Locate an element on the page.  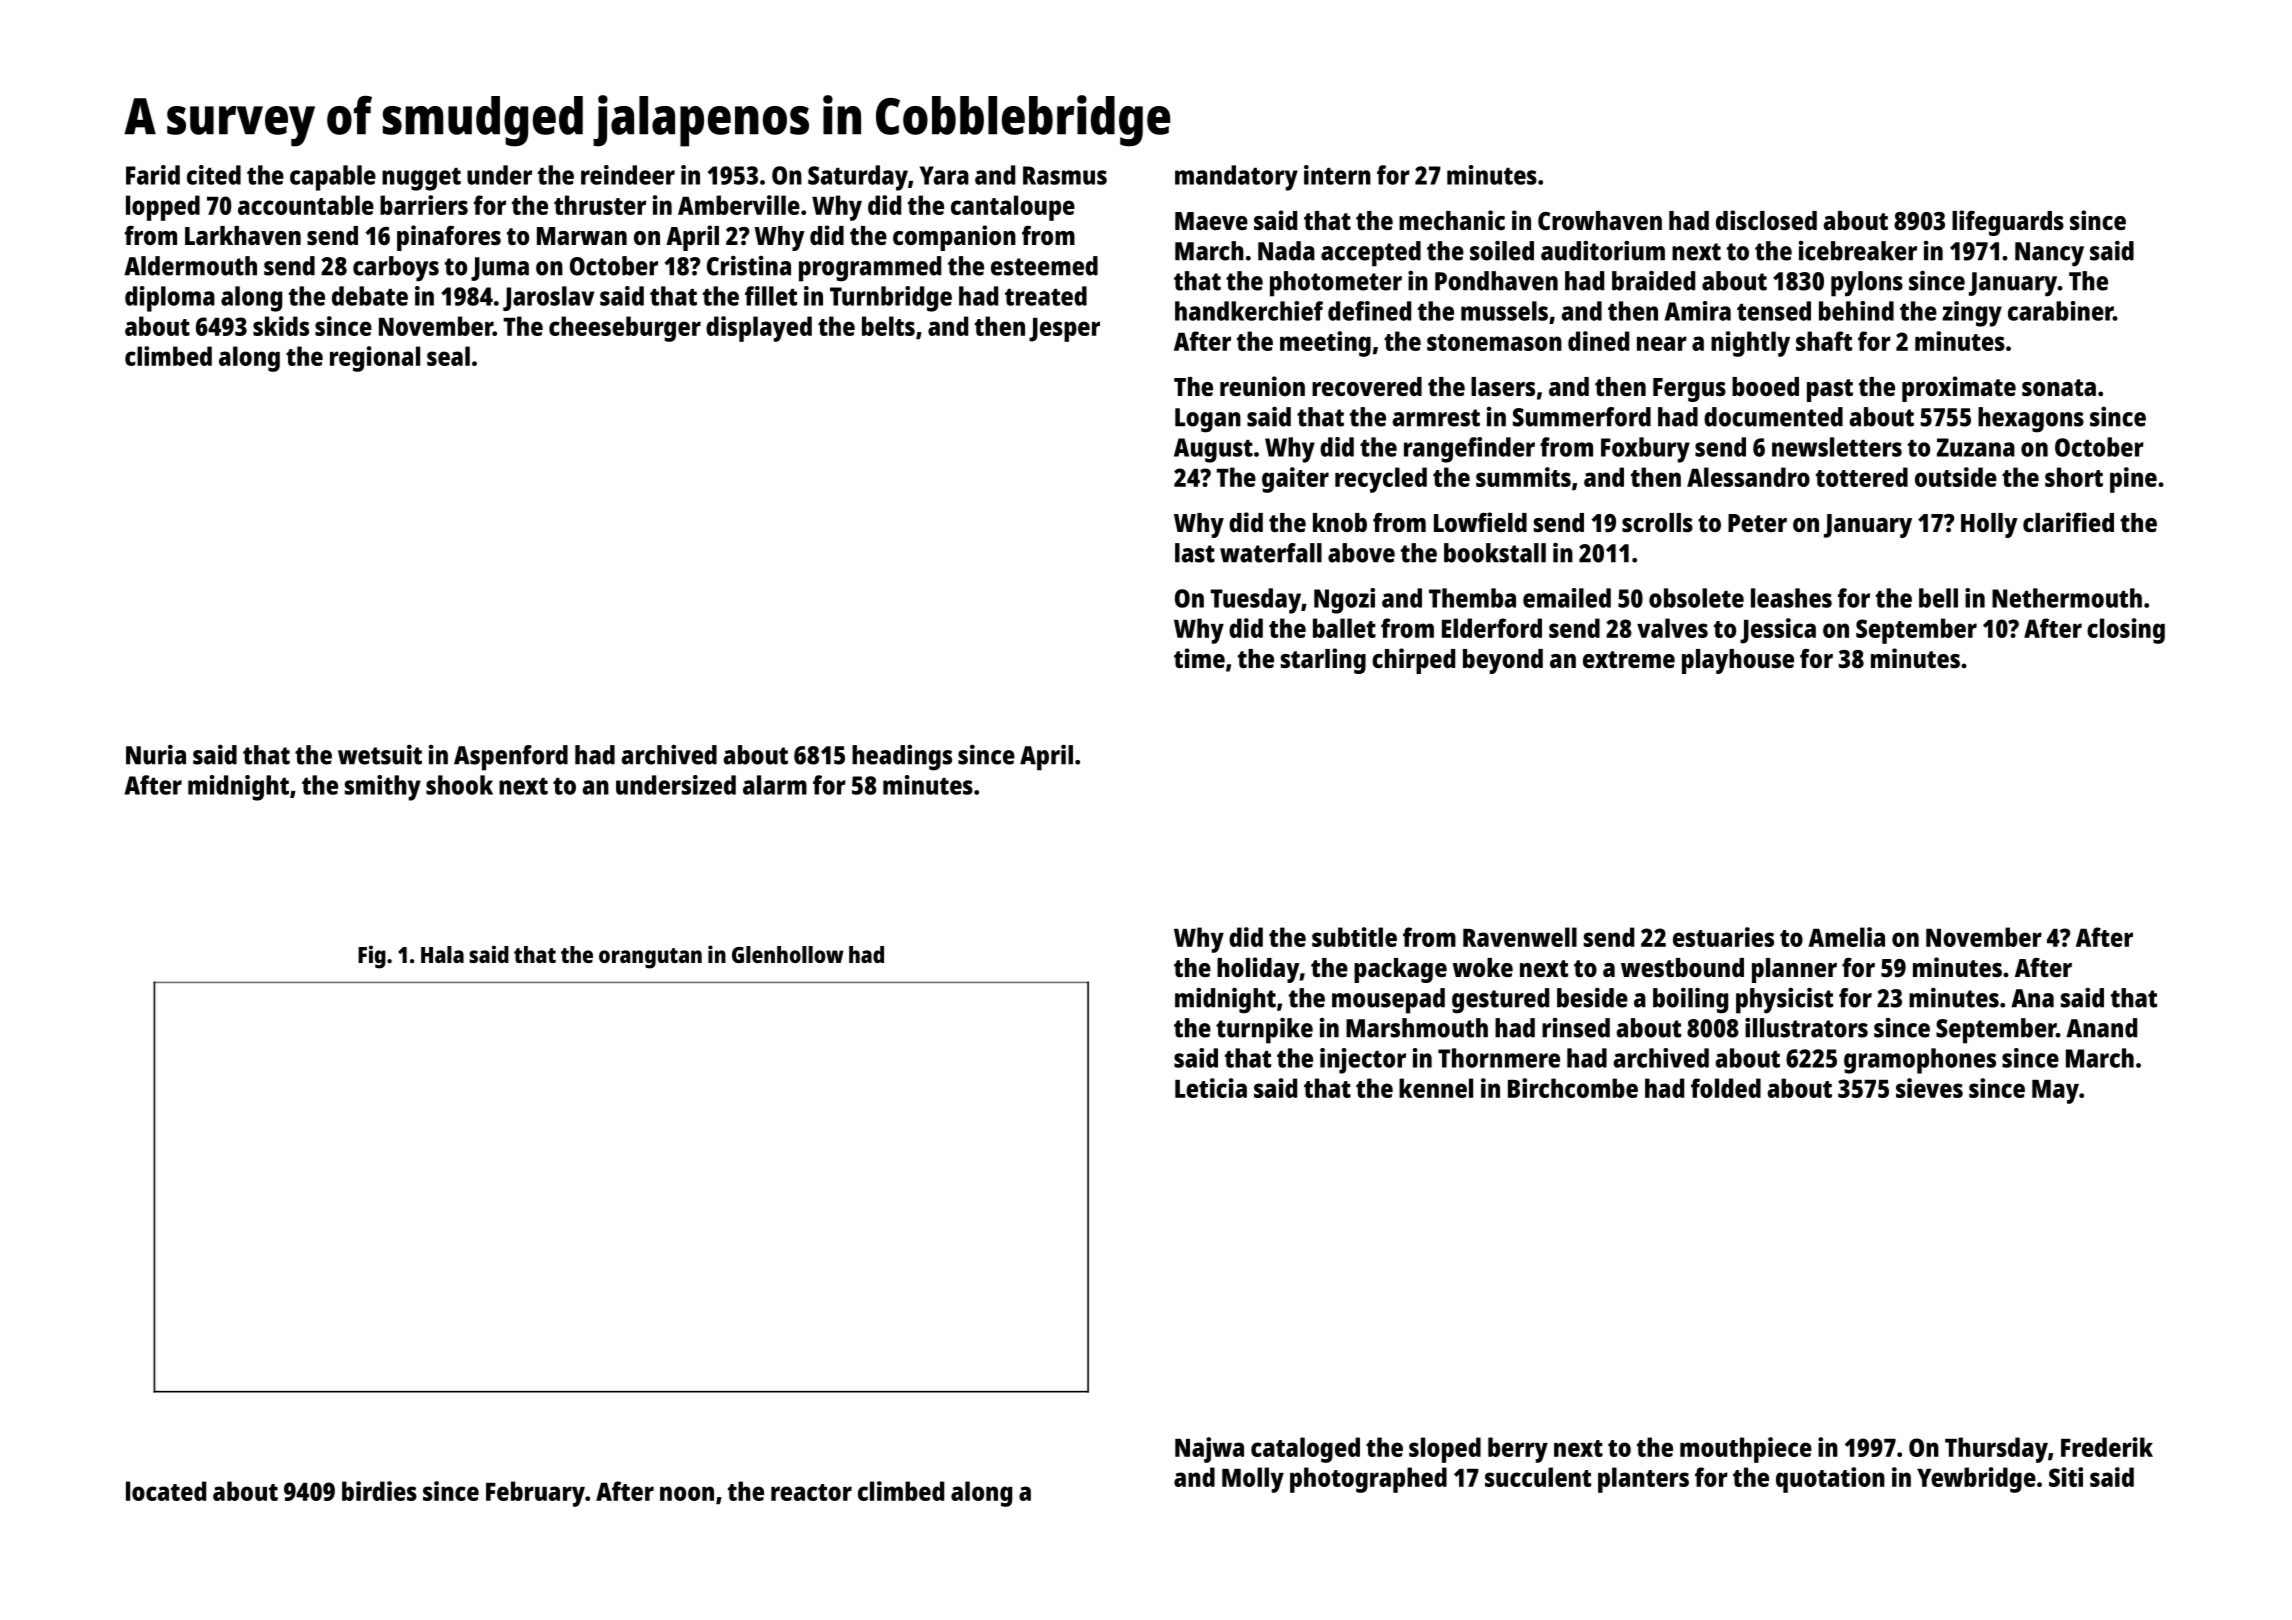
disclosed is located at coordinates (1766, 220).
